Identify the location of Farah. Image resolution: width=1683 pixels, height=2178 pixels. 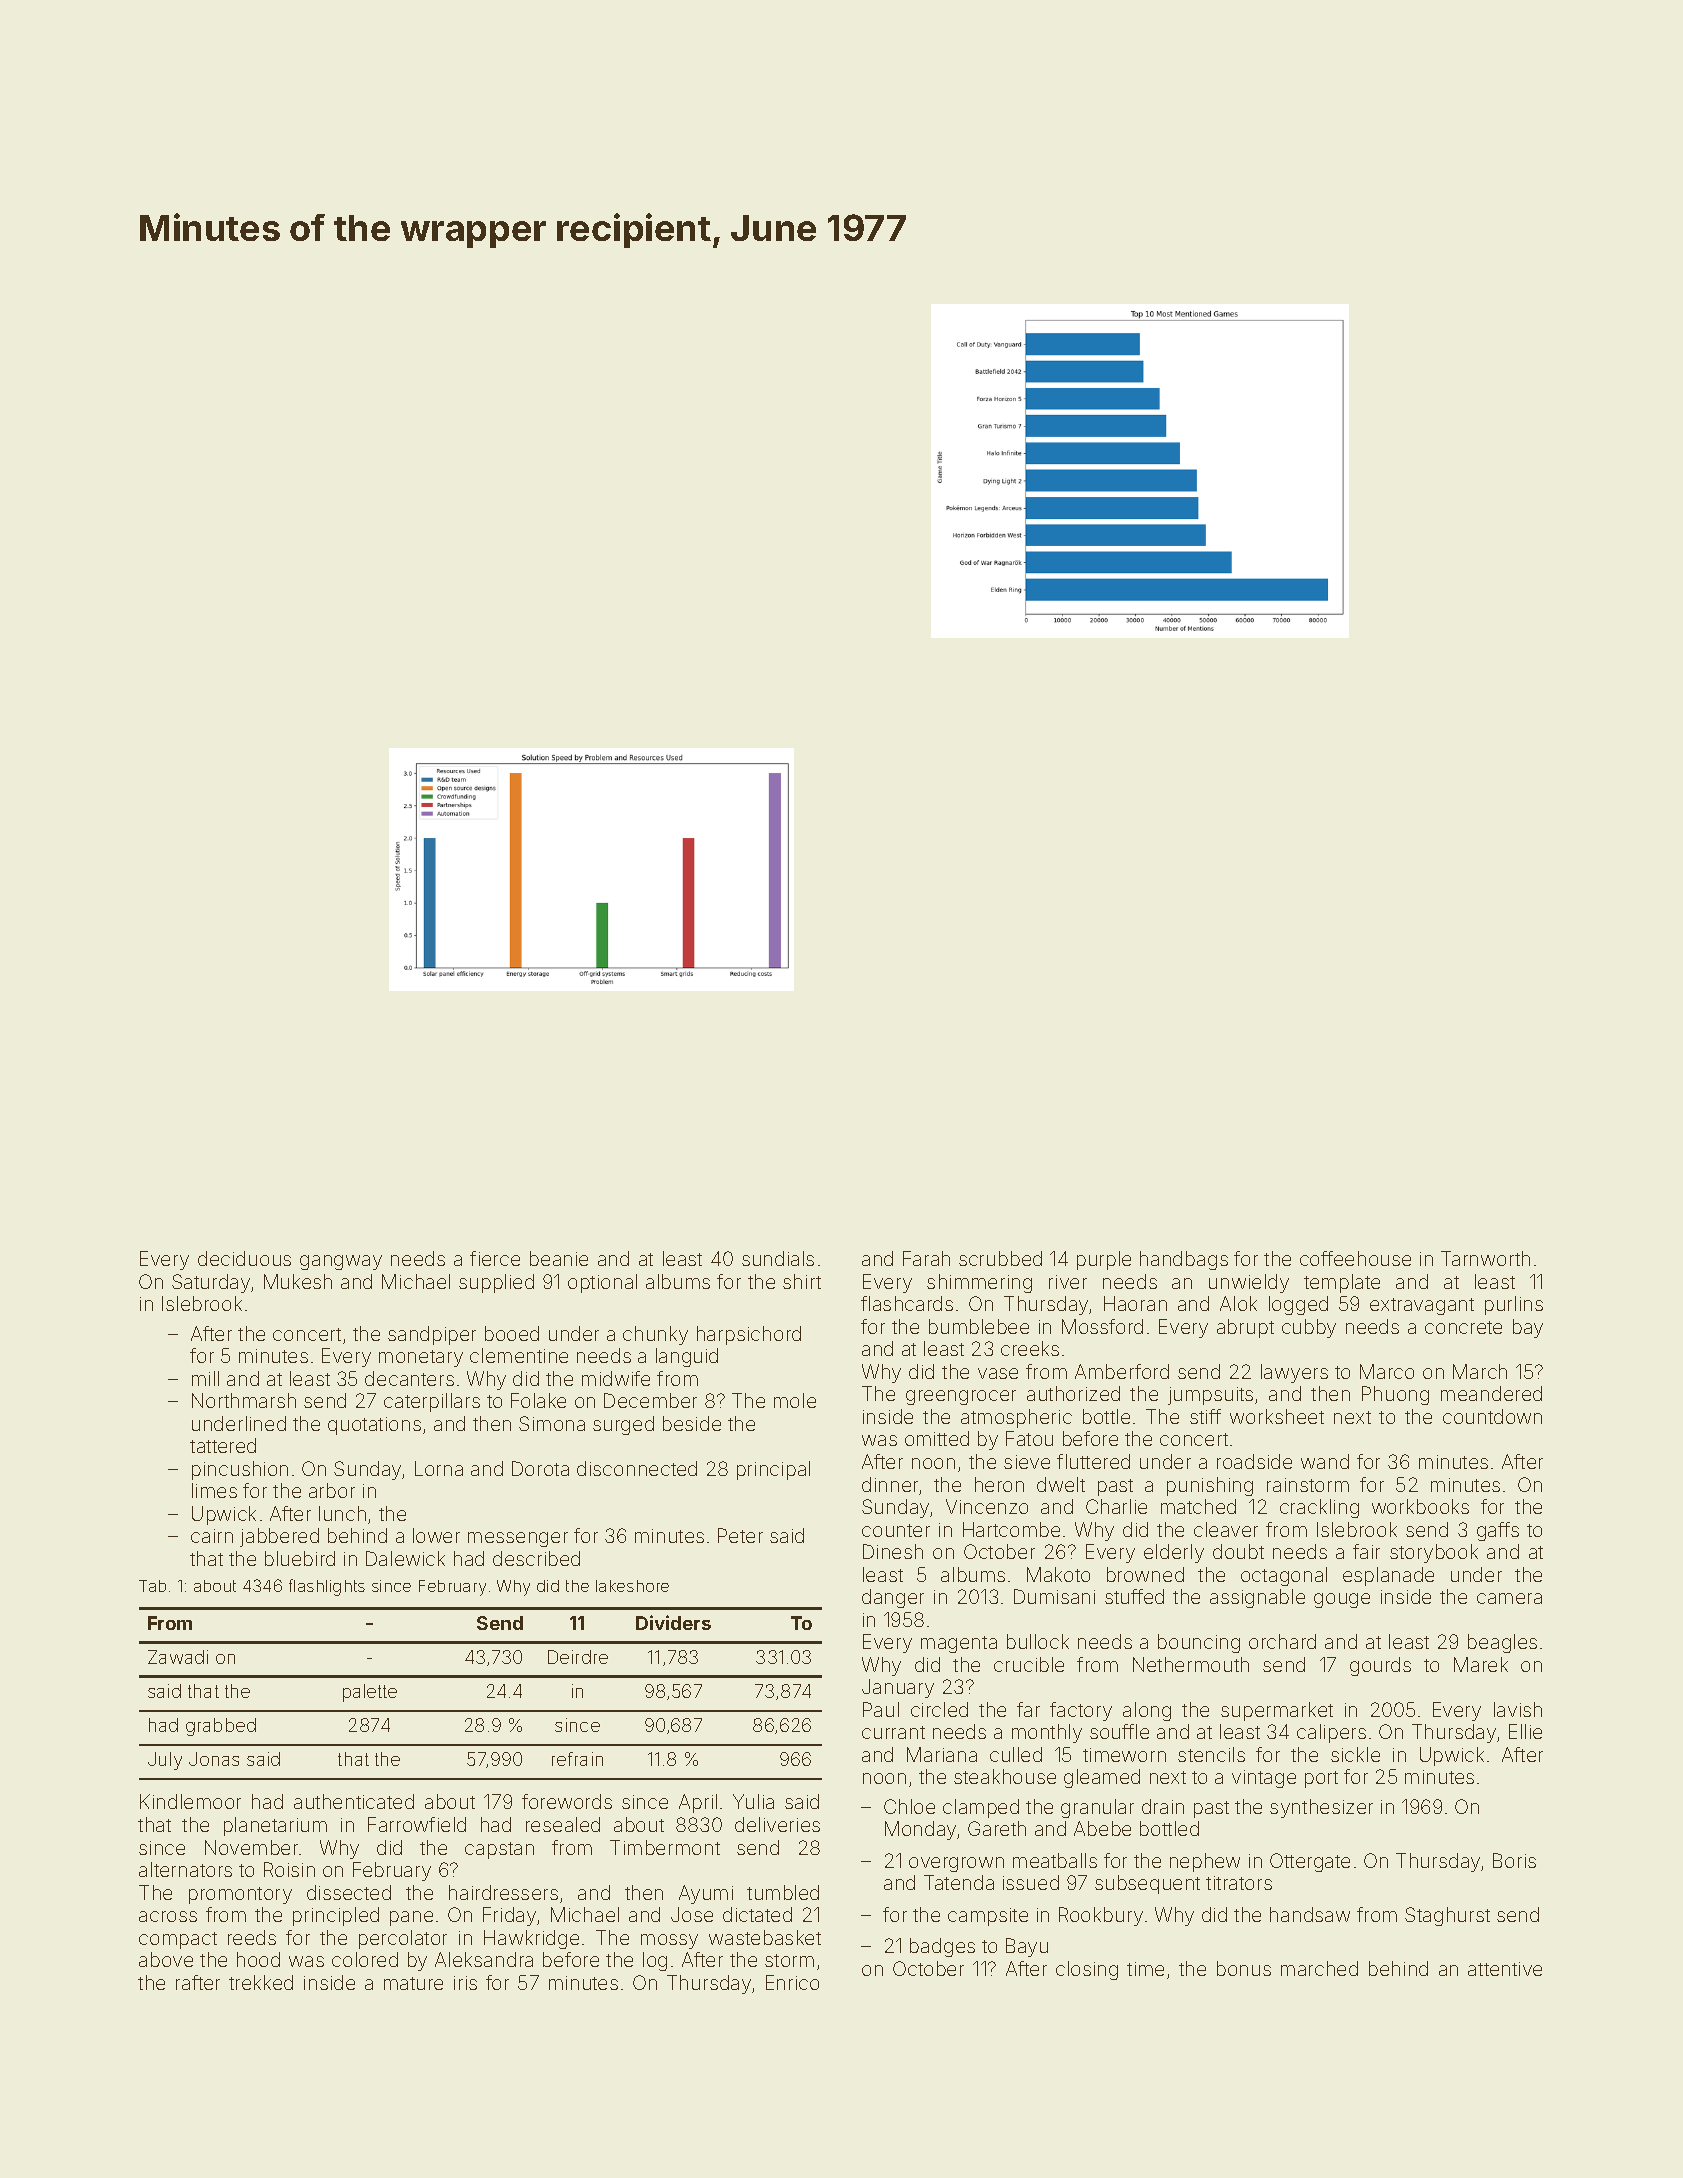
(926, 1258).
